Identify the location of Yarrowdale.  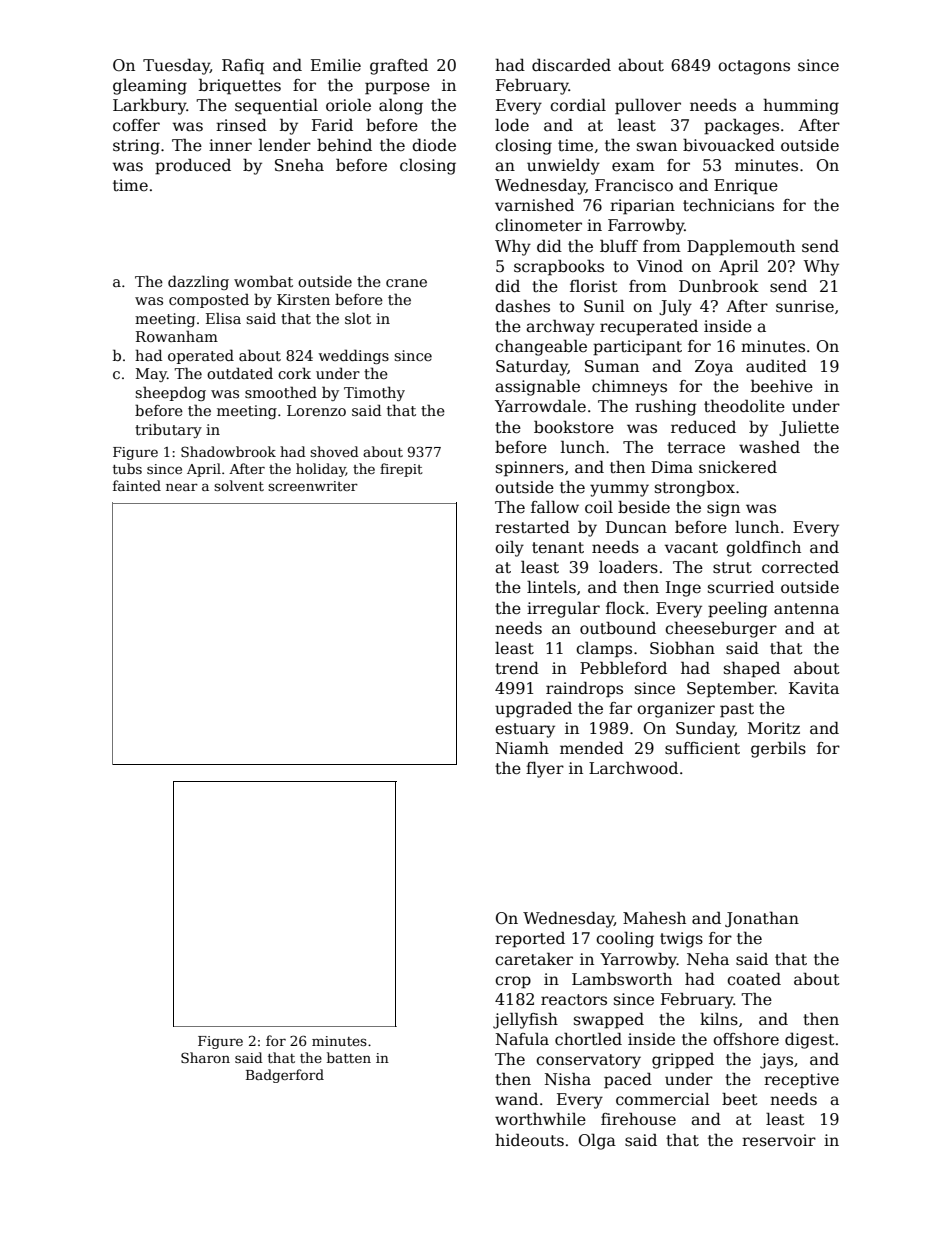
(540, 405).
